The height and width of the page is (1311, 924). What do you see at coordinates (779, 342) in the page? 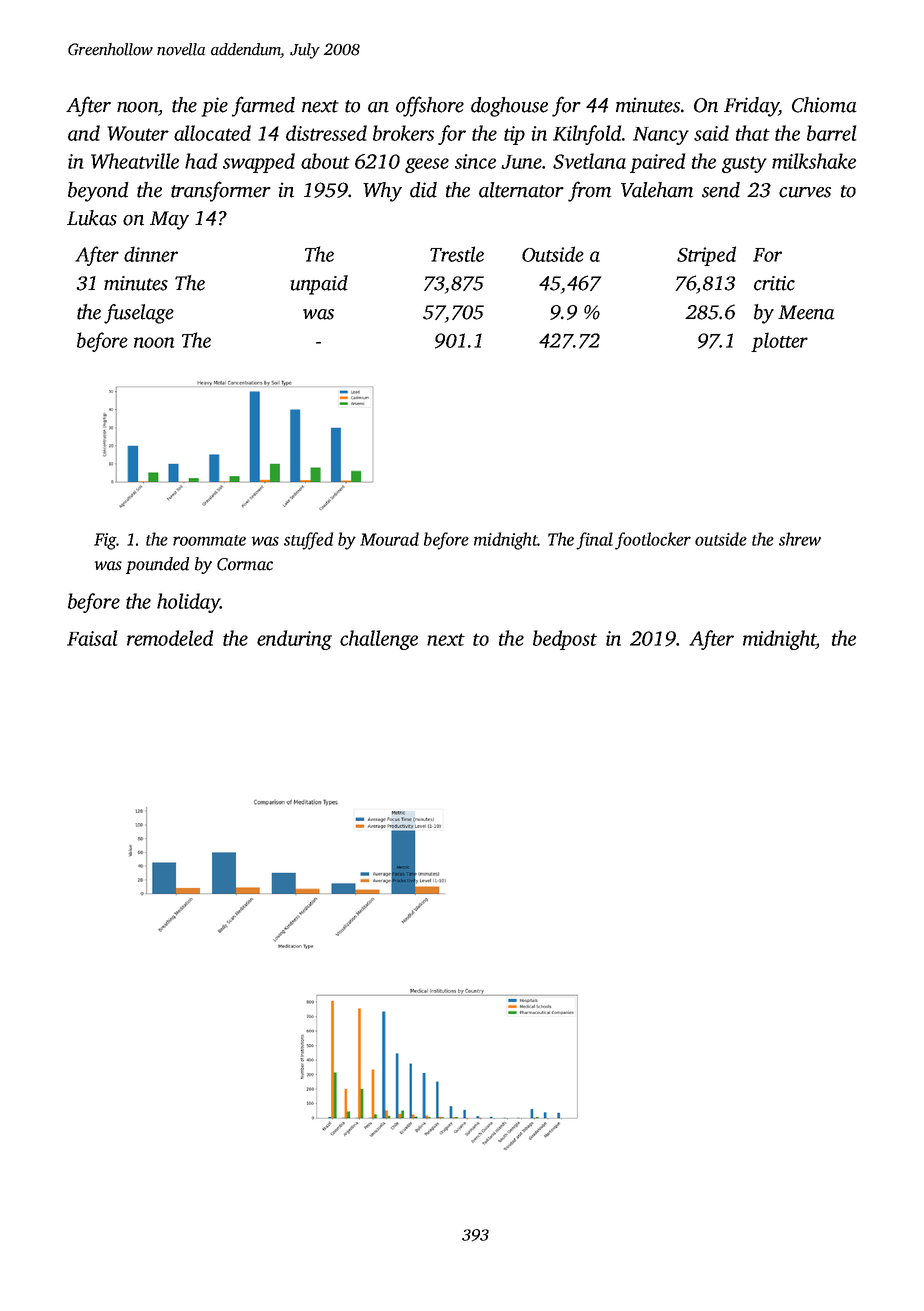
I see `plotter` at bounding box center [779, 342].
